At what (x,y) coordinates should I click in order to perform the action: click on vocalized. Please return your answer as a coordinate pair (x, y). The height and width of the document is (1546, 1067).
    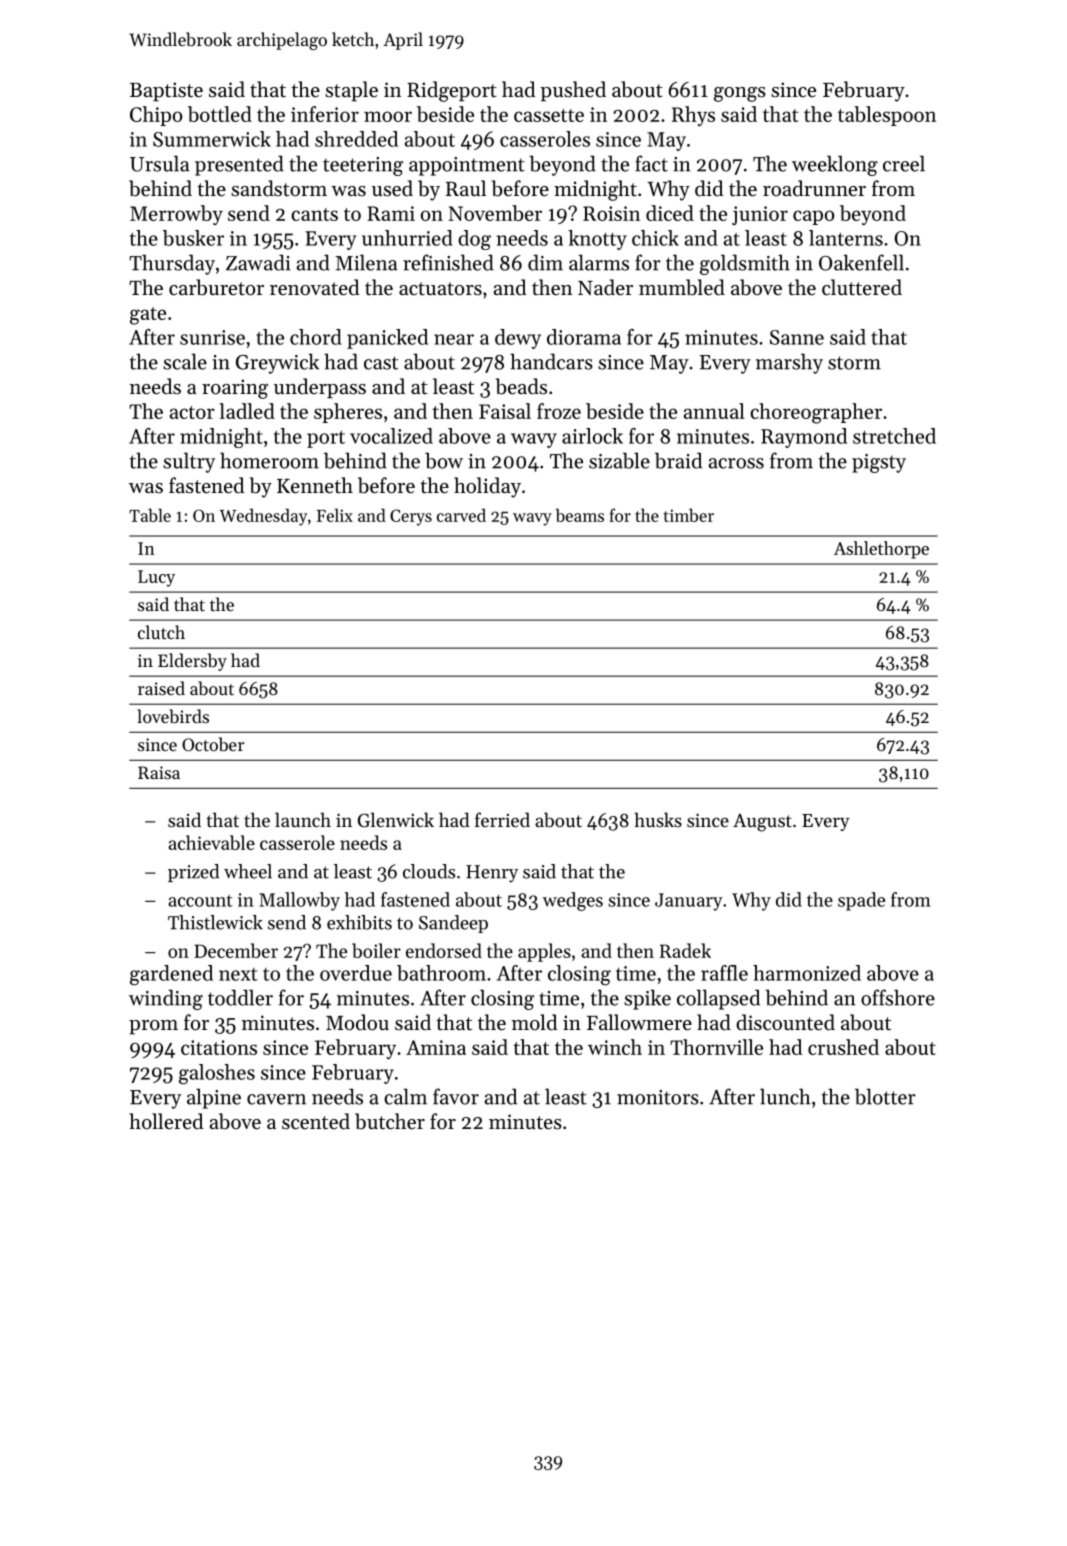
    Looking at the image, I should click on (391, 436).
